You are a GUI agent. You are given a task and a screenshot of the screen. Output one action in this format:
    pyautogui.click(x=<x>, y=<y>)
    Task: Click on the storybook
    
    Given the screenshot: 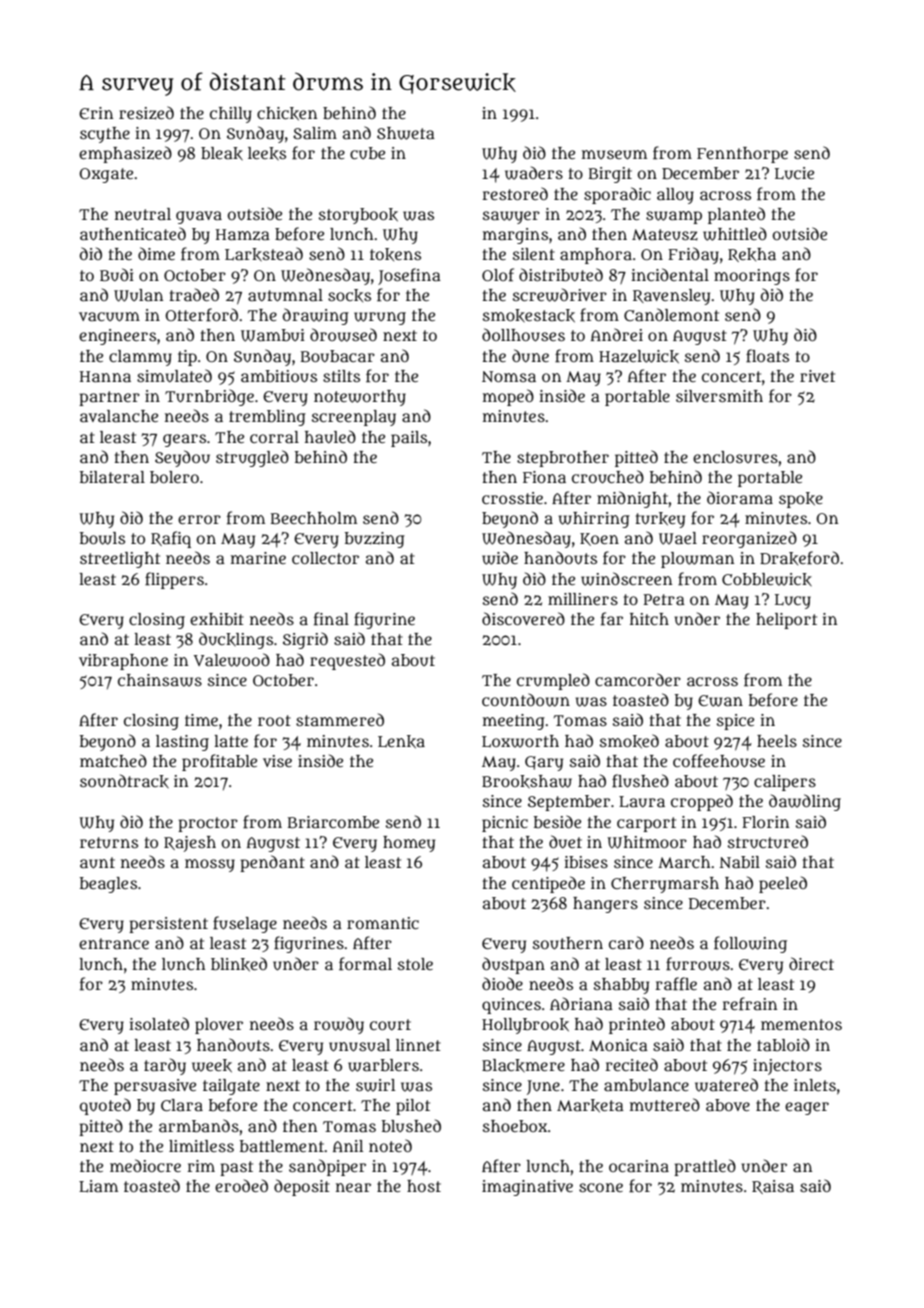 What is the action you would take?
    pyautogui.click(x=358, y=216)
